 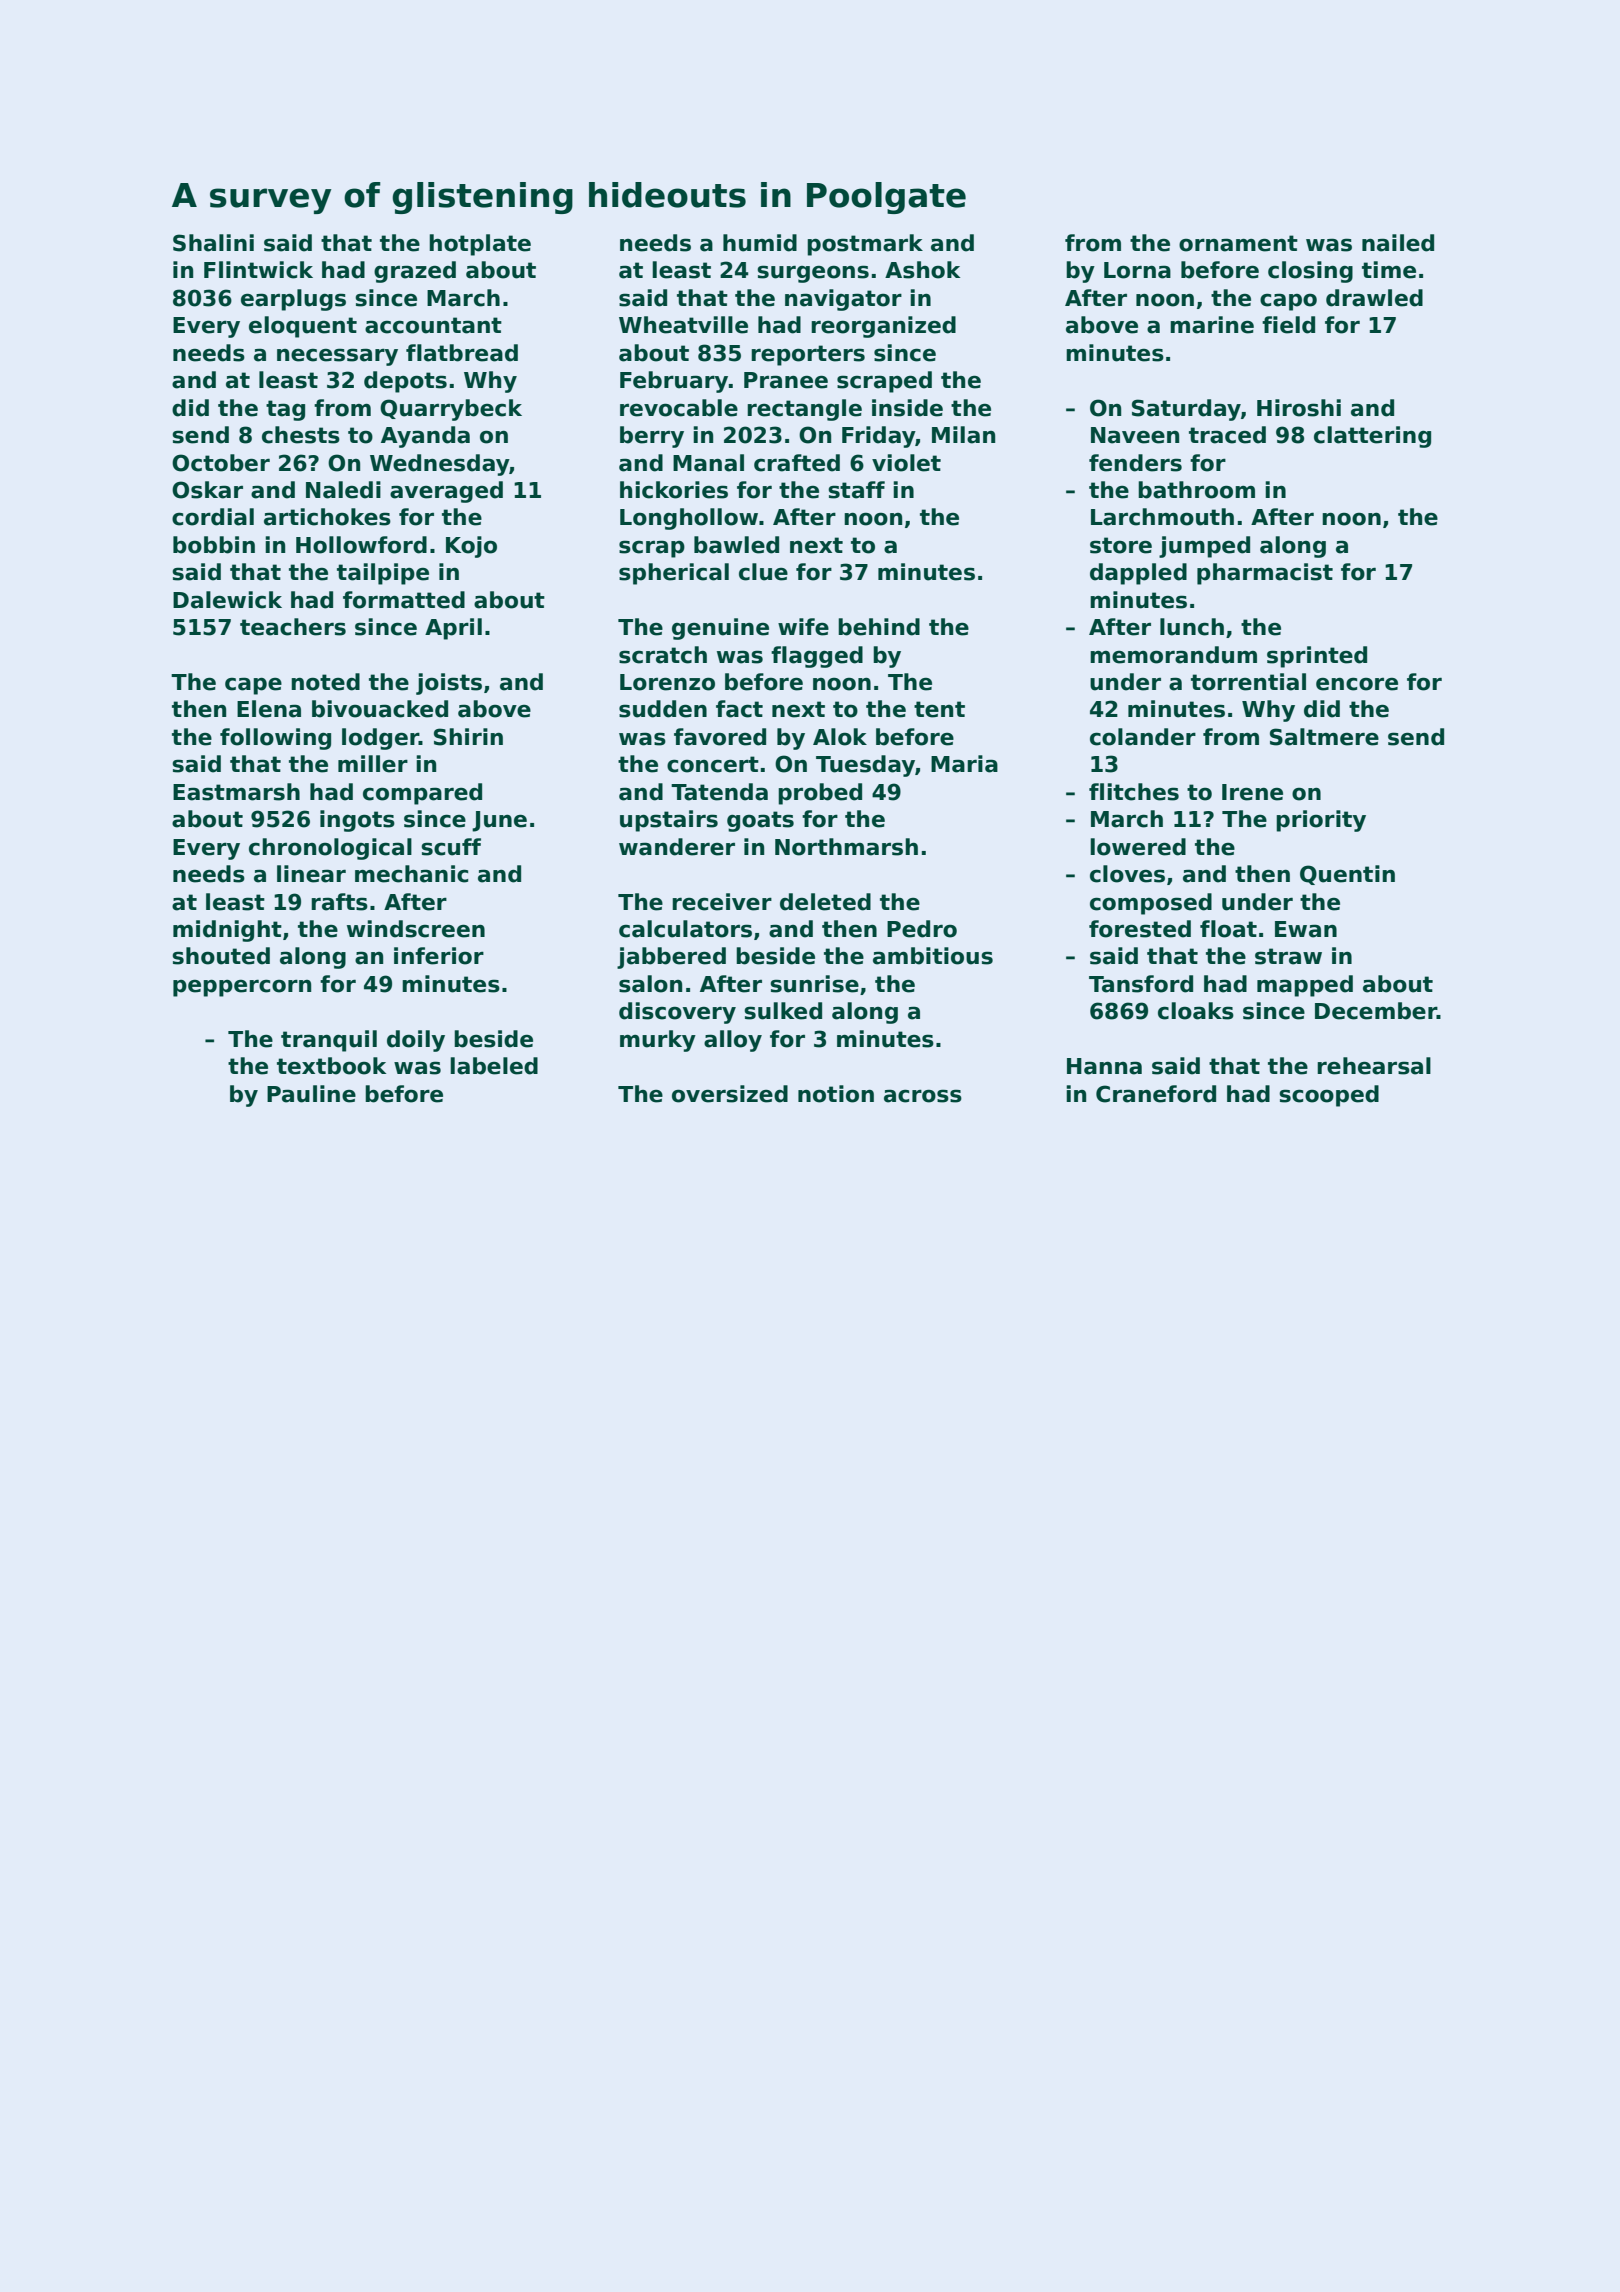 I want to click on ornament, so click(x=1238, y=243).
